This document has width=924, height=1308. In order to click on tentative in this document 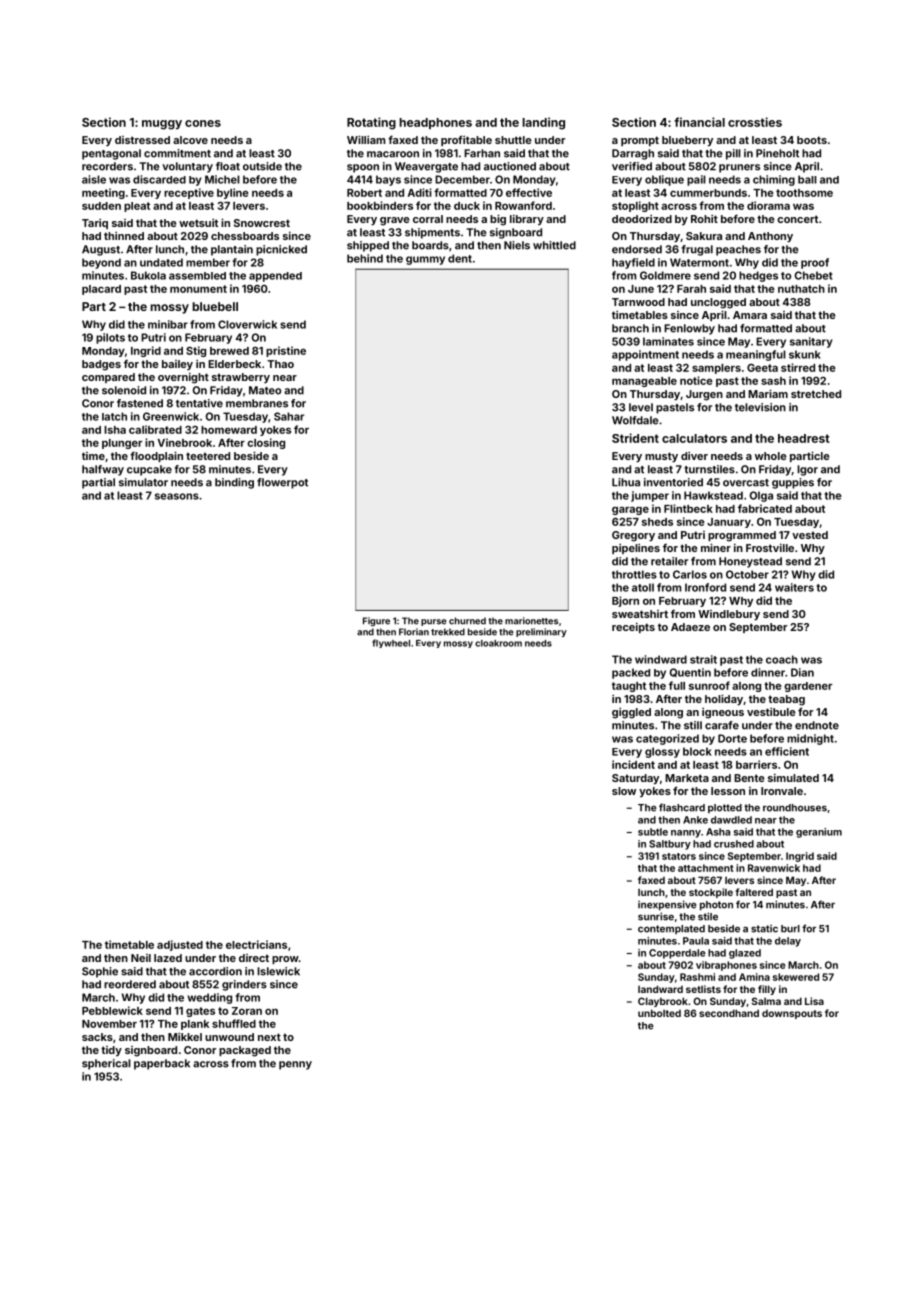, I will do `click(199, 403)`.
